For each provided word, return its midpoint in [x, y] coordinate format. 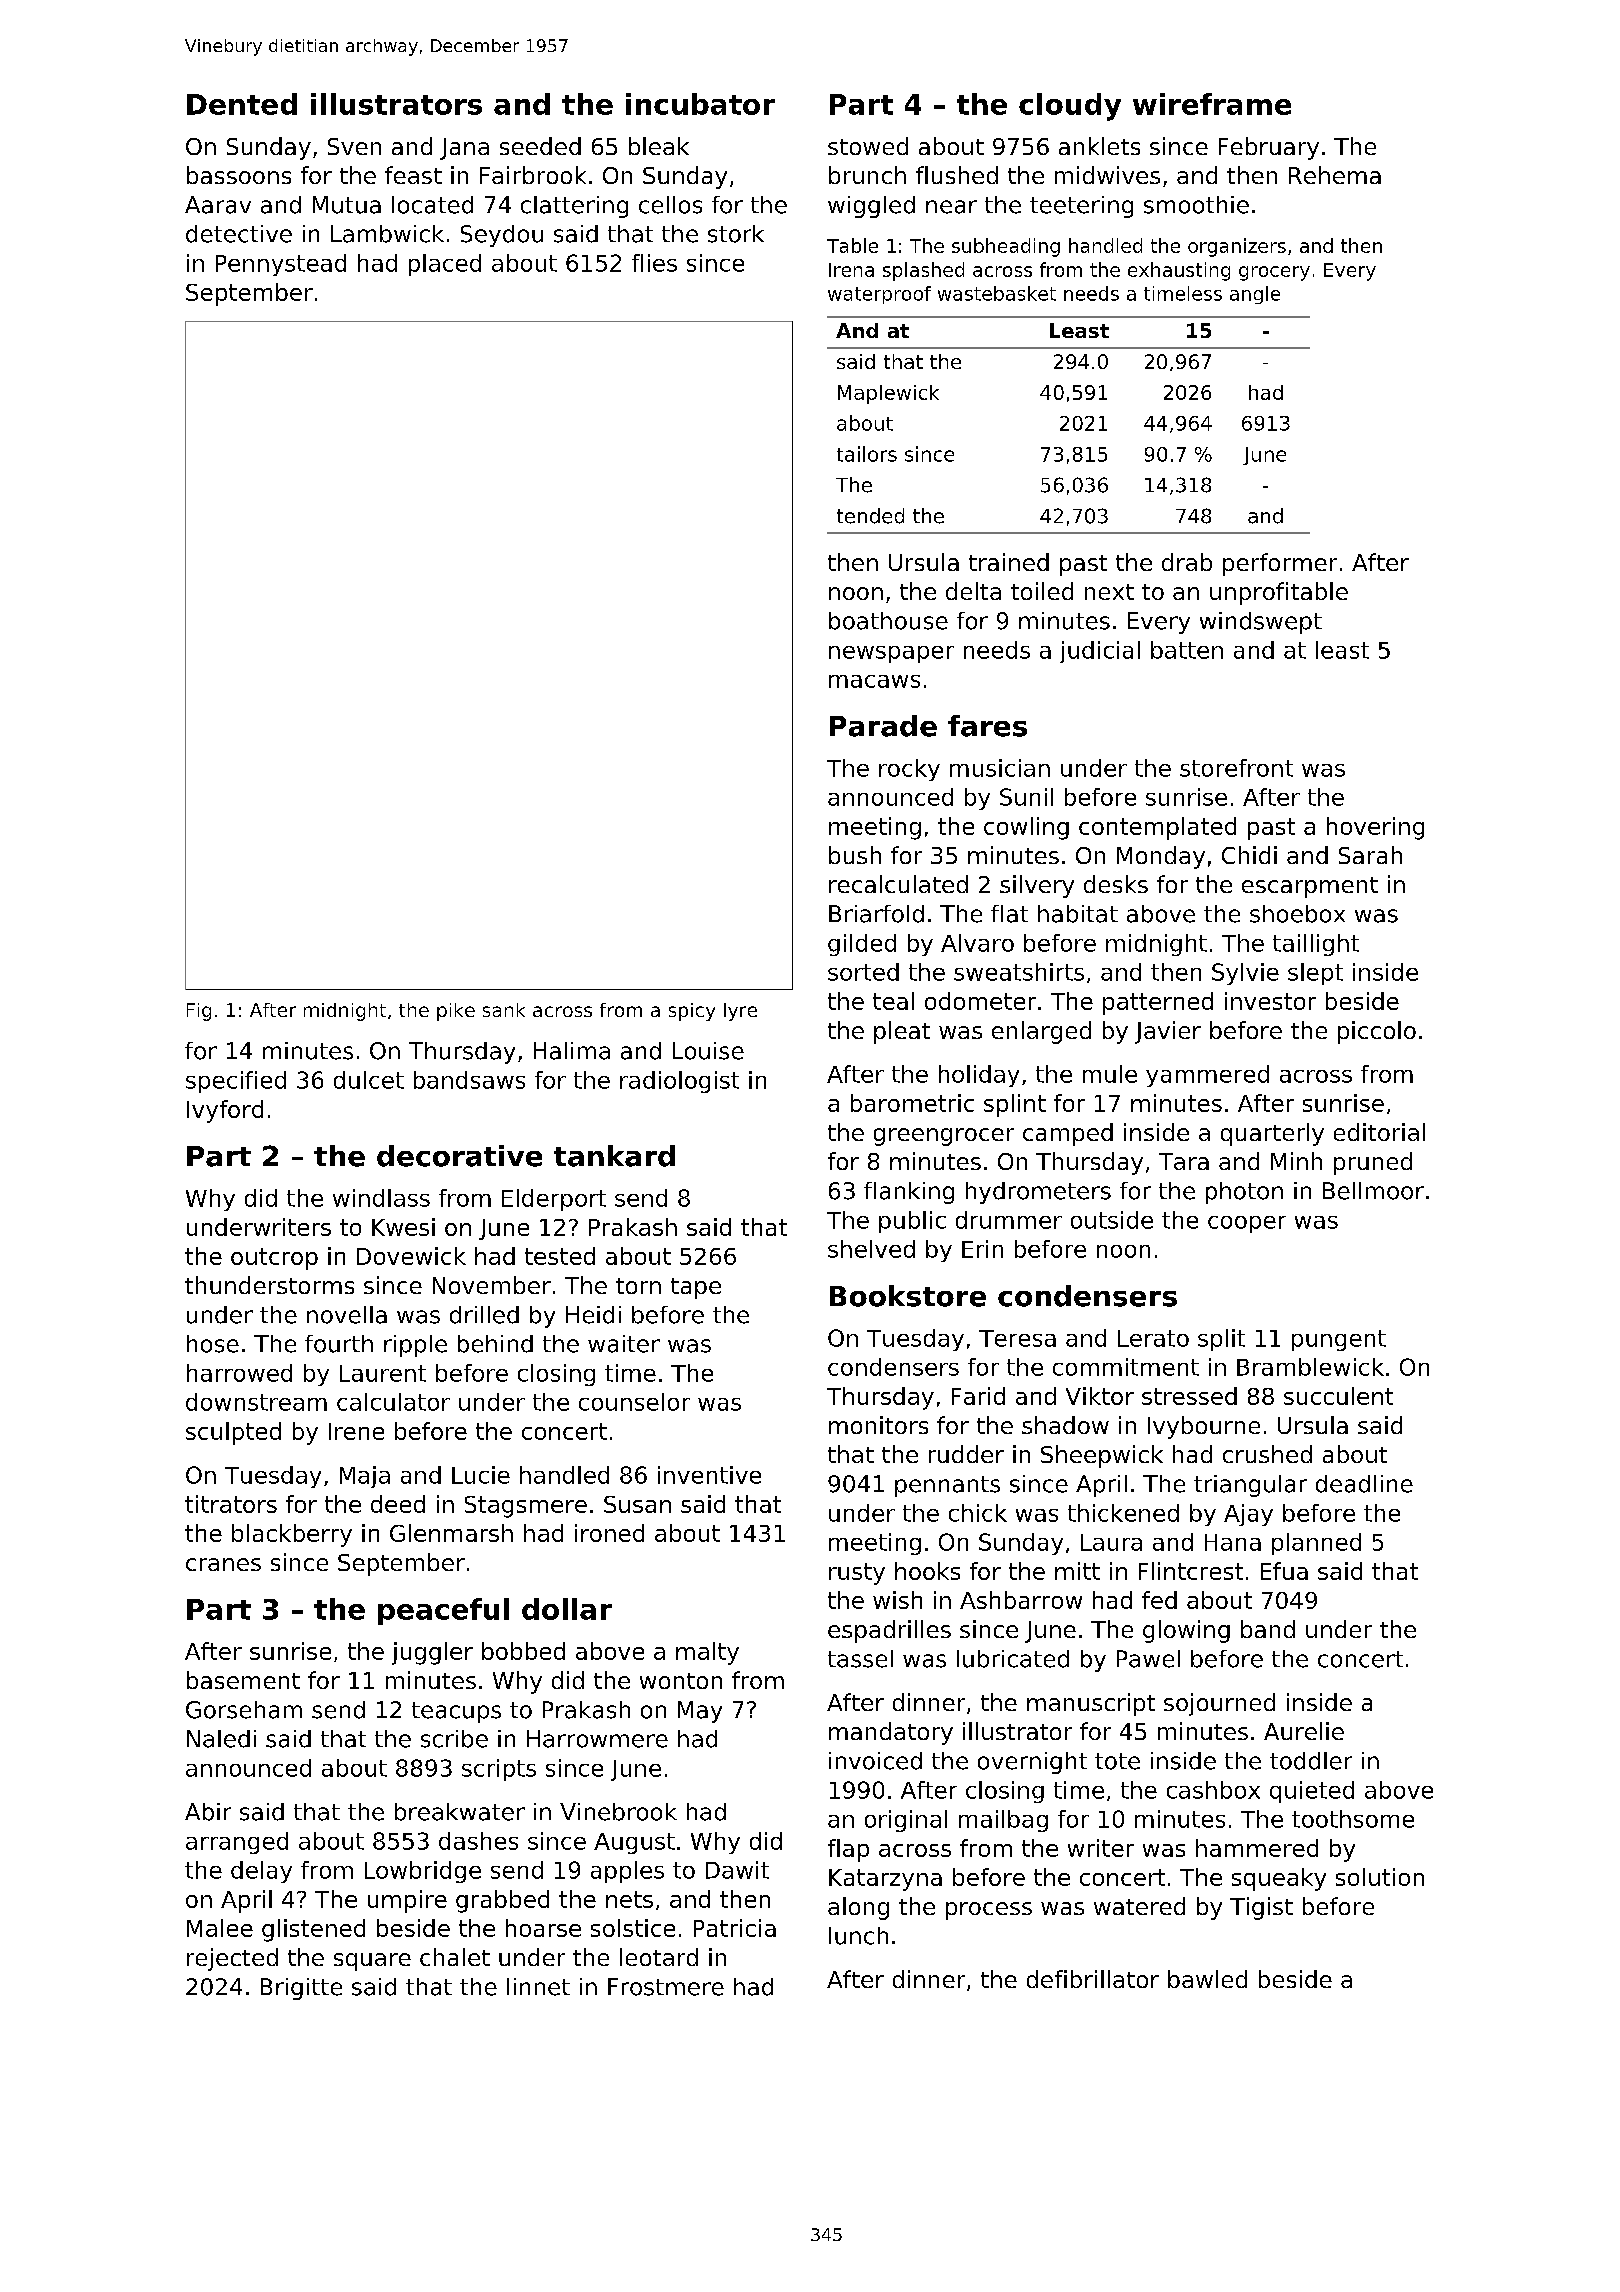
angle [1255, 295]
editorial [1379, 1132]
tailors [867, 454]
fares [987, 726]
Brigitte [301, 1989]
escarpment [1310, 887]
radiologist [679, 1082]
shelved [871, 1249]
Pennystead [281, 265]
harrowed [239, 1373]
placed [445, 265]
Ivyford [225, 1111]
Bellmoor [1373, 1191]
